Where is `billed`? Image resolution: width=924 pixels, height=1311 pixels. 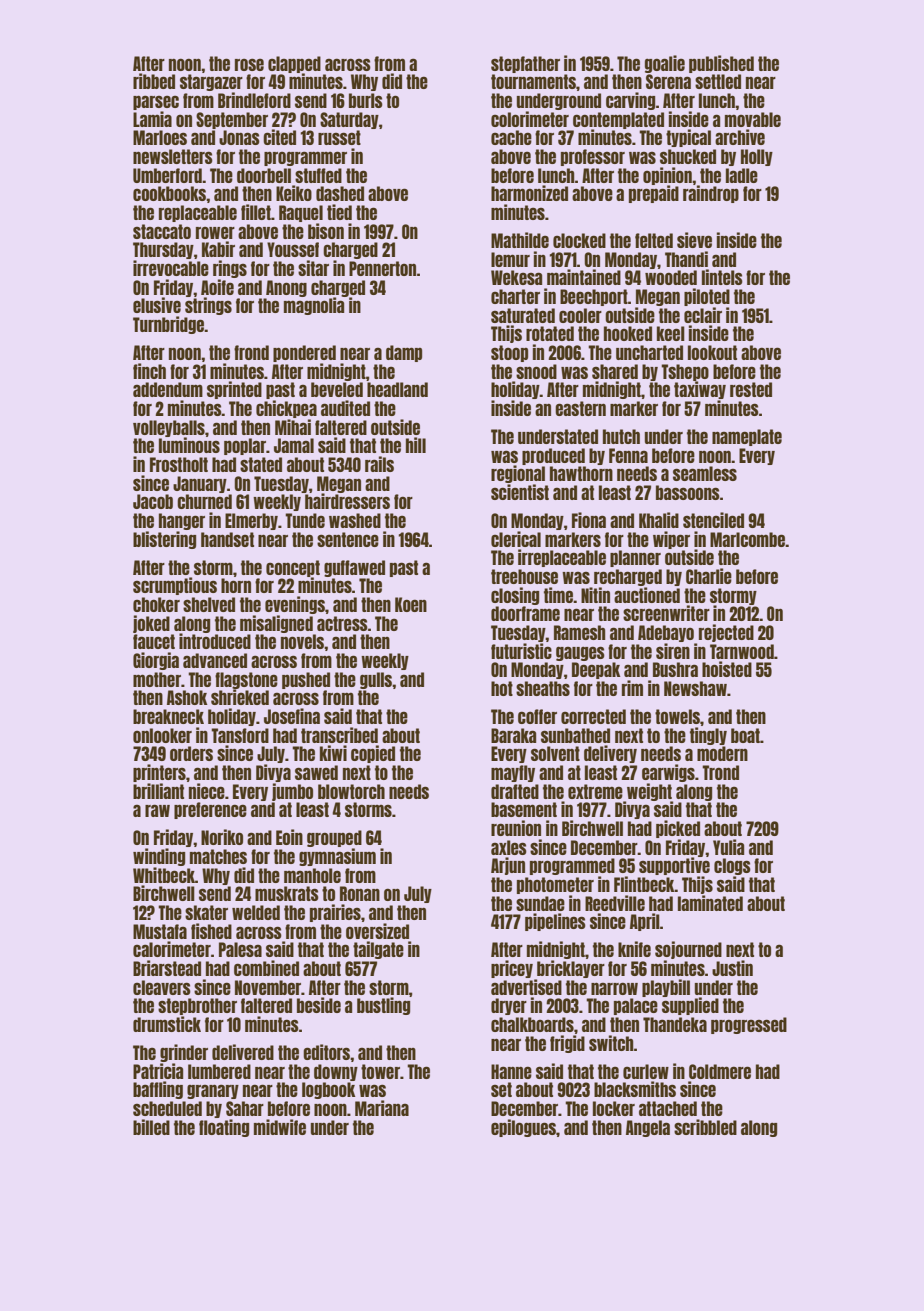 billed is located at coordinates (151, 1127).
